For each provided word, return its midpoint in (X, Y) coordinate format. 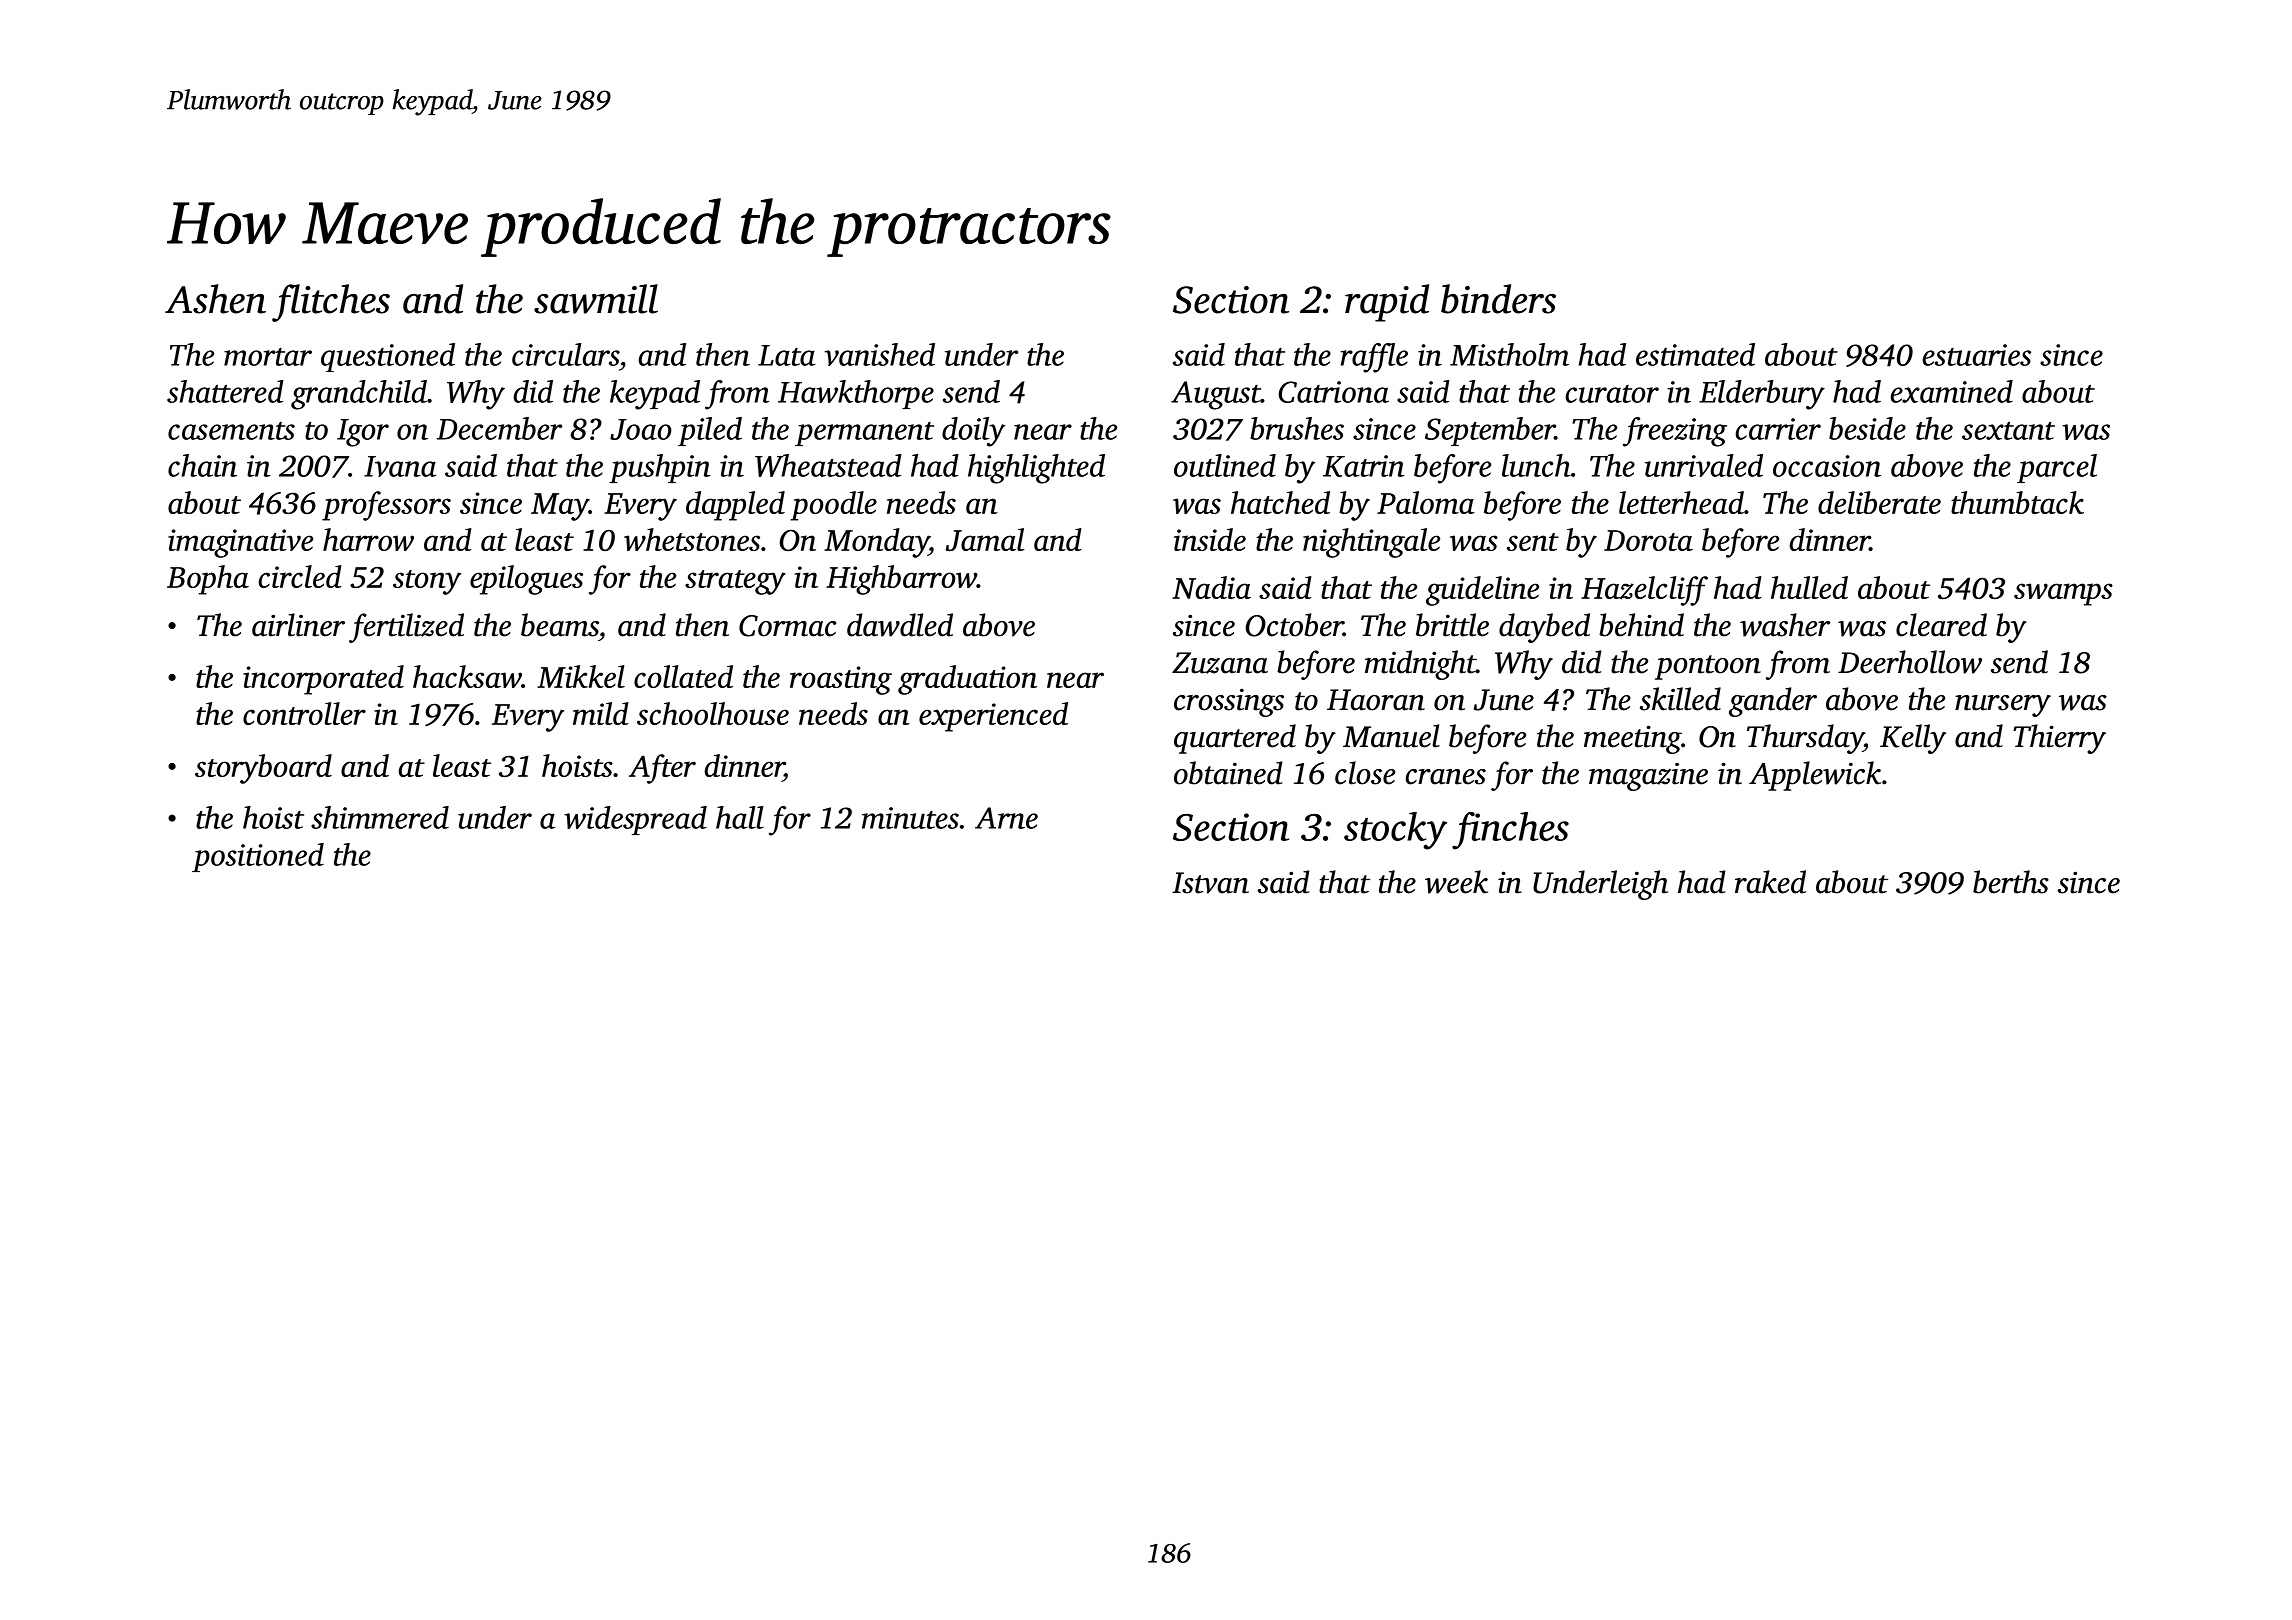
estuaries (1977, 355)
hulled (1809, 587)
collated (683, 676)
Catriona (1333, 392)
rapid (1387, 303)
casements (231, 431)
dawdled (900, 625)
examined (1952, 391)
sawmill (596, 299)
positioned (258, 857)
